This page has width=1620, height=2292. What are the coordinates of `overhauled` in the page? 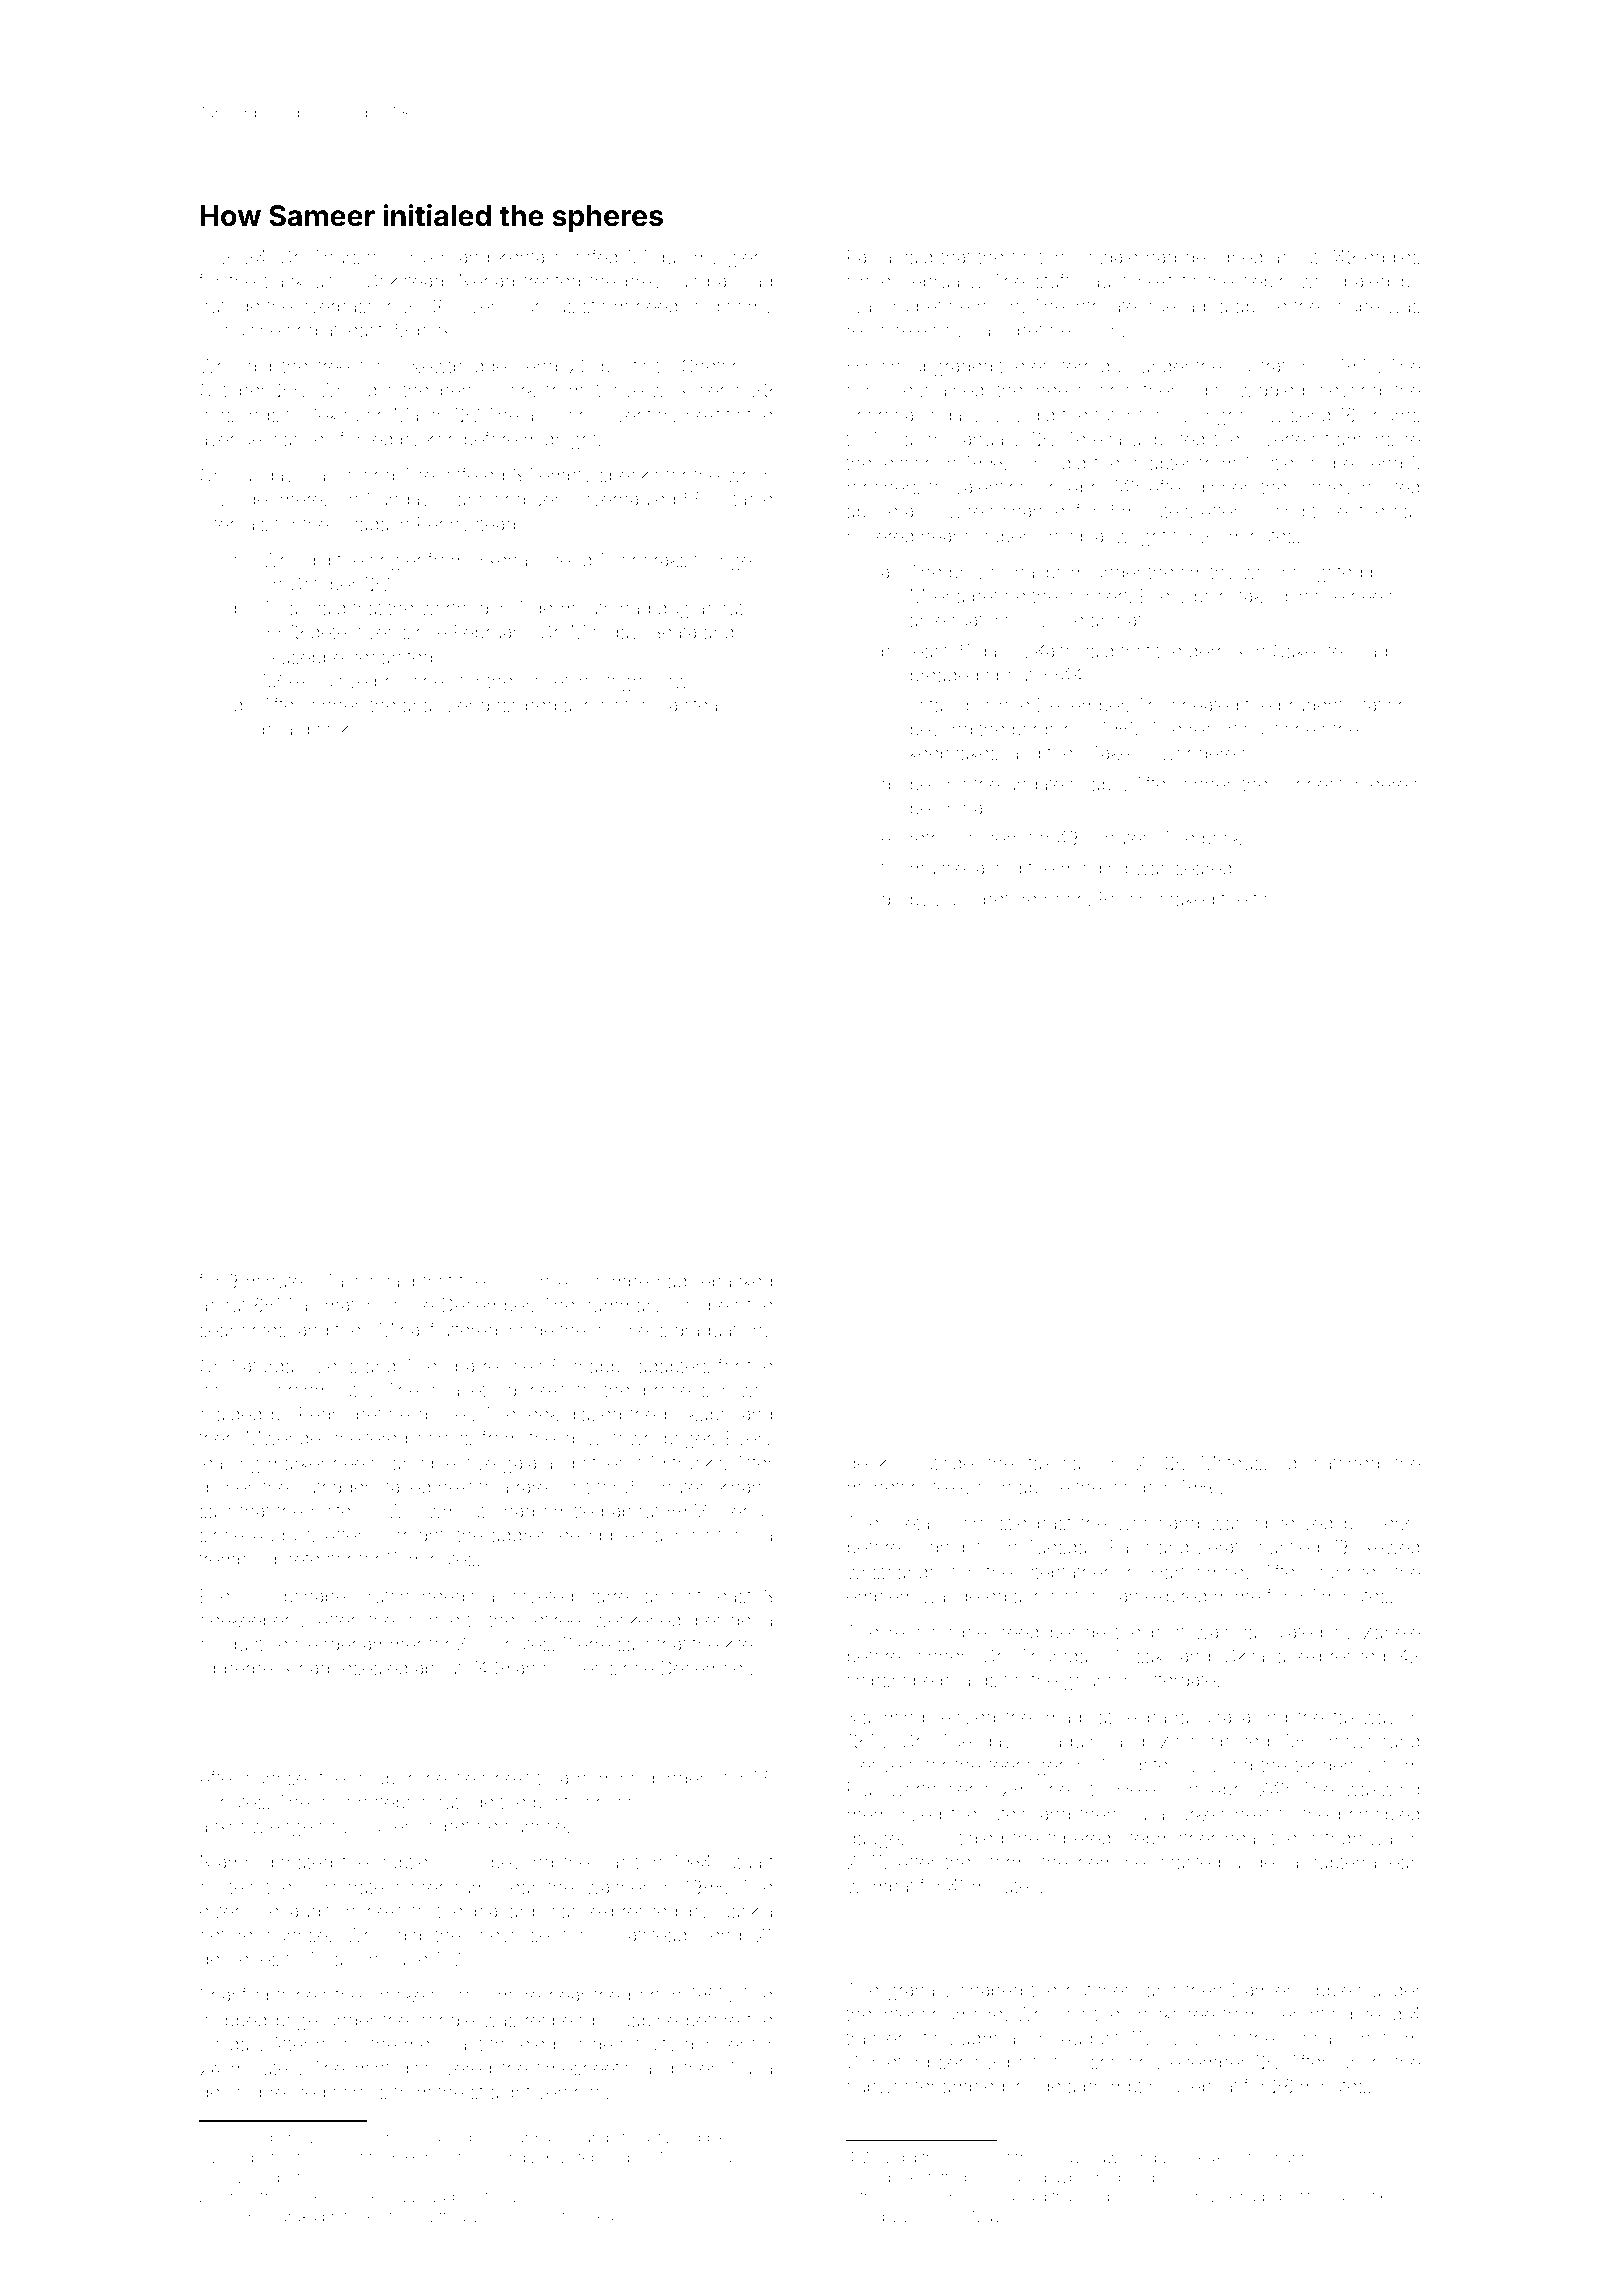 It's located at (628, 499).
